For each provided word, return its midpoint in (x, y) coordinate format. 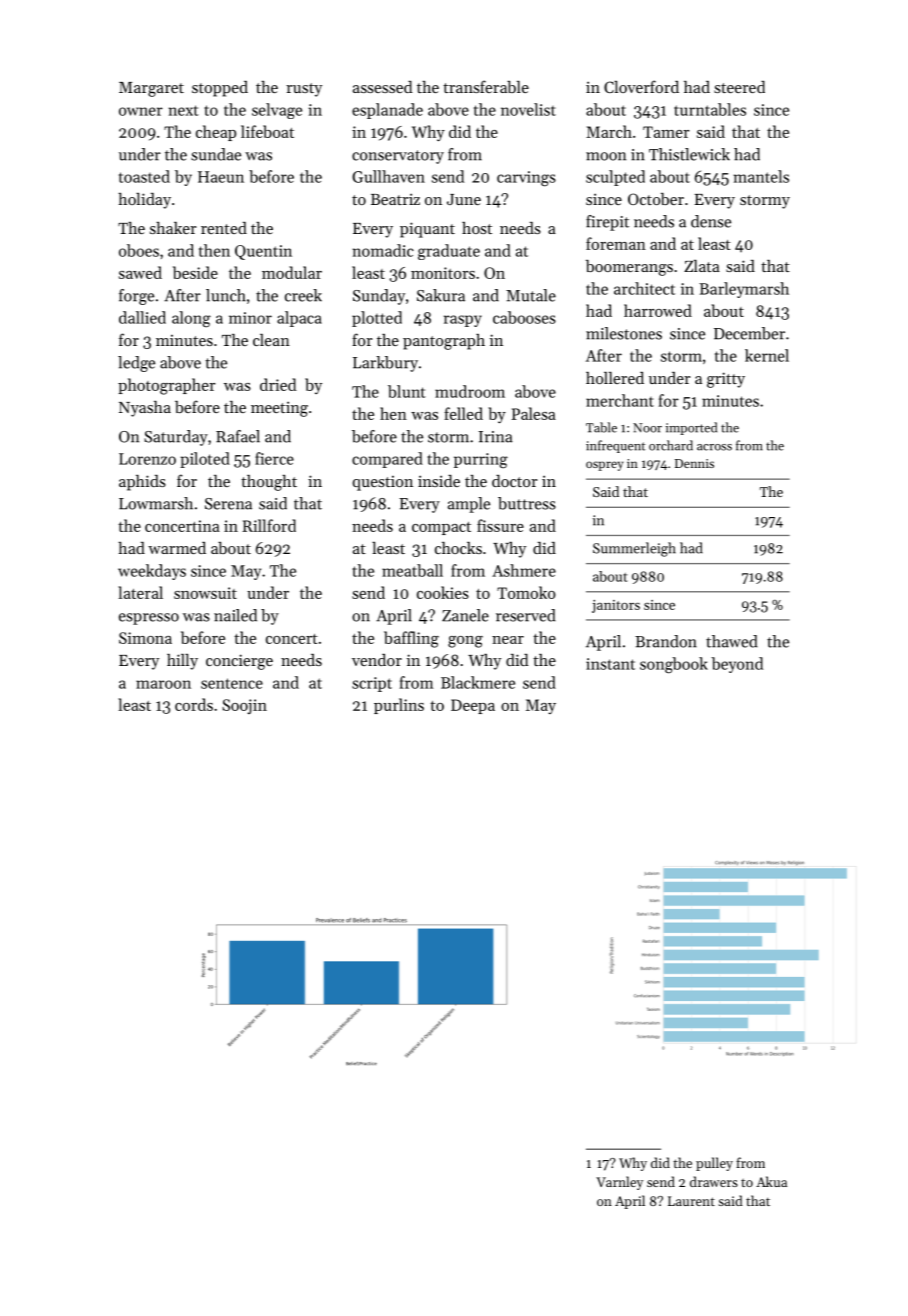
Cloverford (641, 86)
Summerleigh (634, 549)
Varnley (619, 1183)
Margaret (151, 89)
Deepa (473, 706)
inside (439, 481)
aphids (142, 483)
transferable (486, 86)
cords (194, 704)
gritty (726, 380)
